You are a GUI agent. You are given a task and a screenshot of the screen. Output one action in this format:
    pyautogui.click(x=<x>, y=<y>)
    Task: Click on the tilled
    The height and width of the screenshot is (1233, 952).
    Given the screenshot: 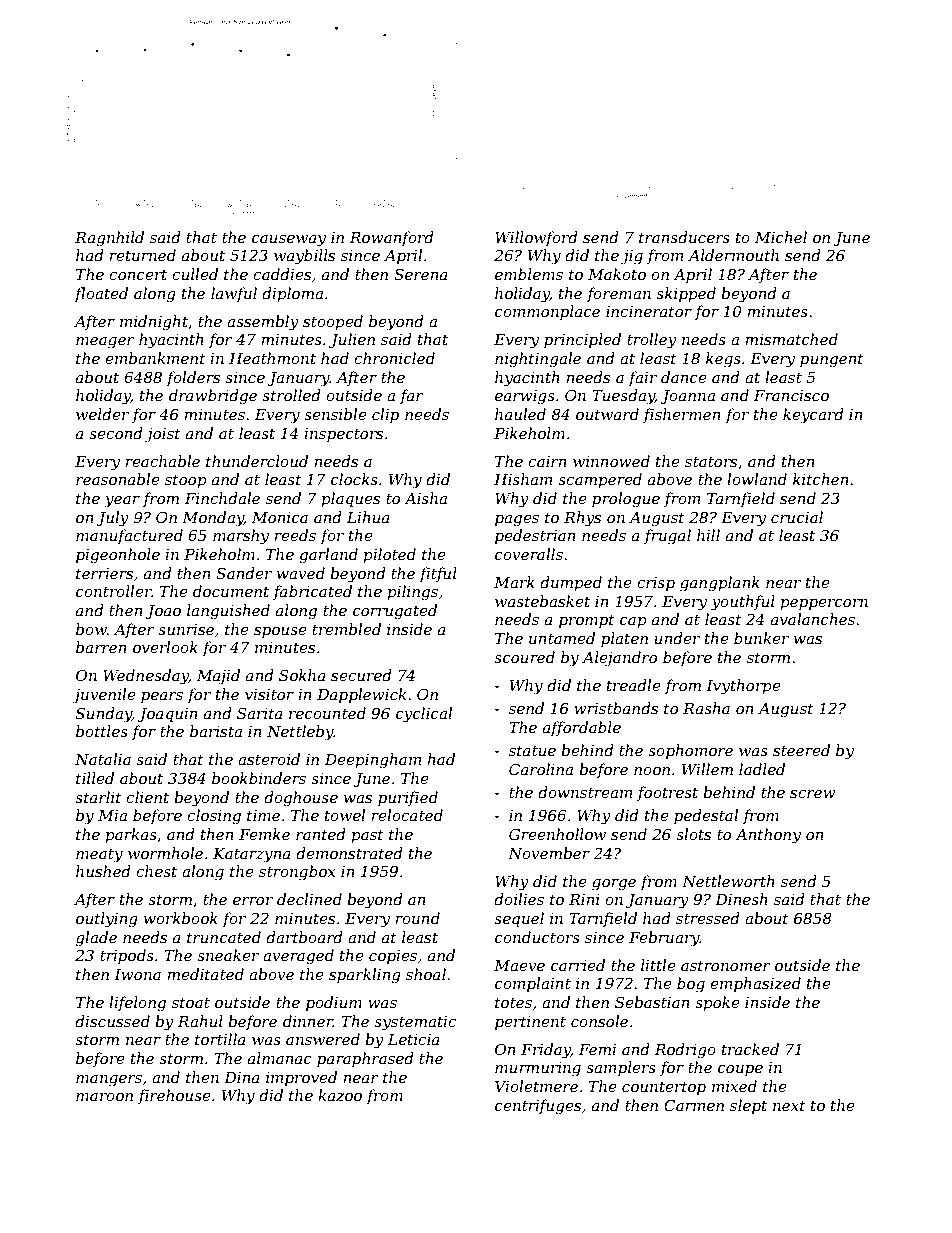 What is the action you would take?
    pyautogui.click(x=95, y=778)
